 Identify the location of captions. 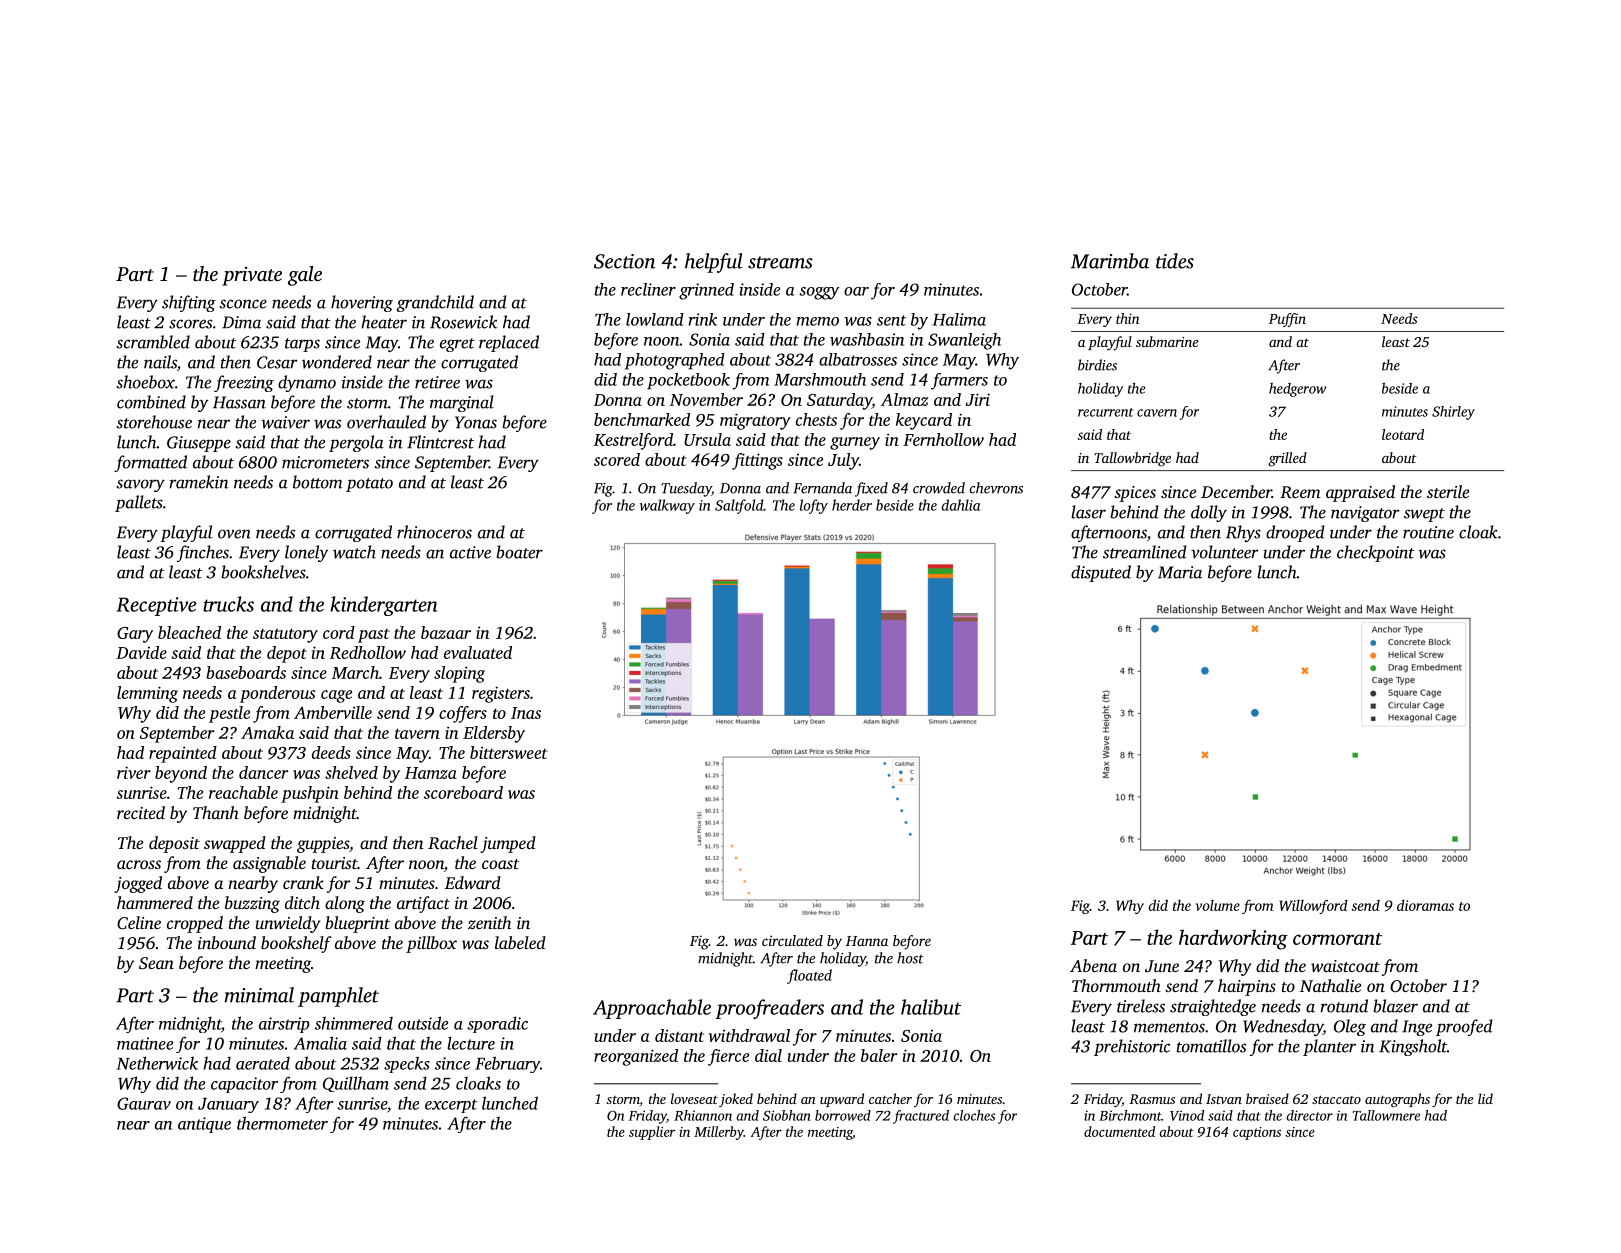
(1257, 1133).
